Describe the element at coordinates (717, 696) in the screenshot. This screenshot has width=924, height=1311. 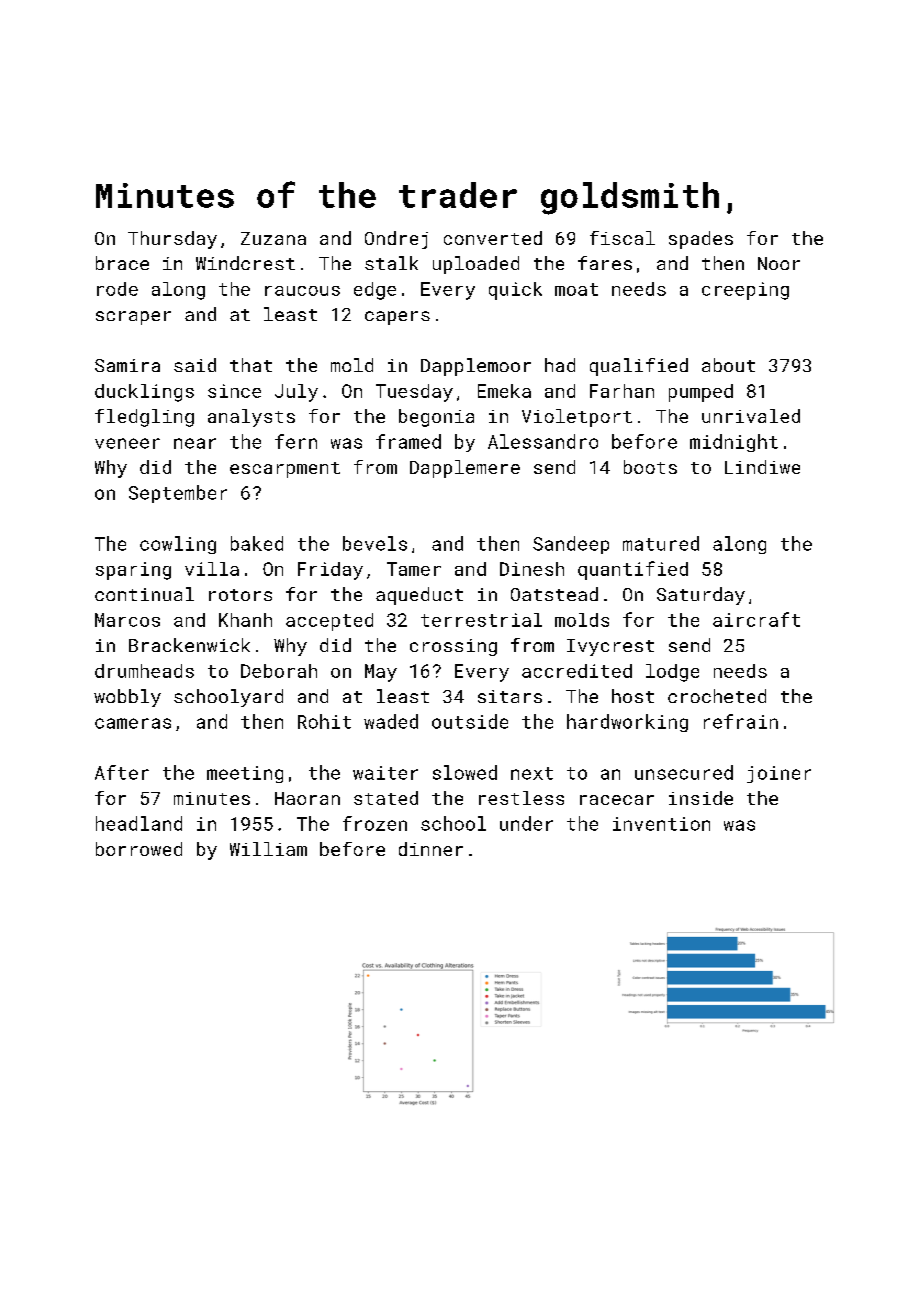
I see `crocheted` at that location.
